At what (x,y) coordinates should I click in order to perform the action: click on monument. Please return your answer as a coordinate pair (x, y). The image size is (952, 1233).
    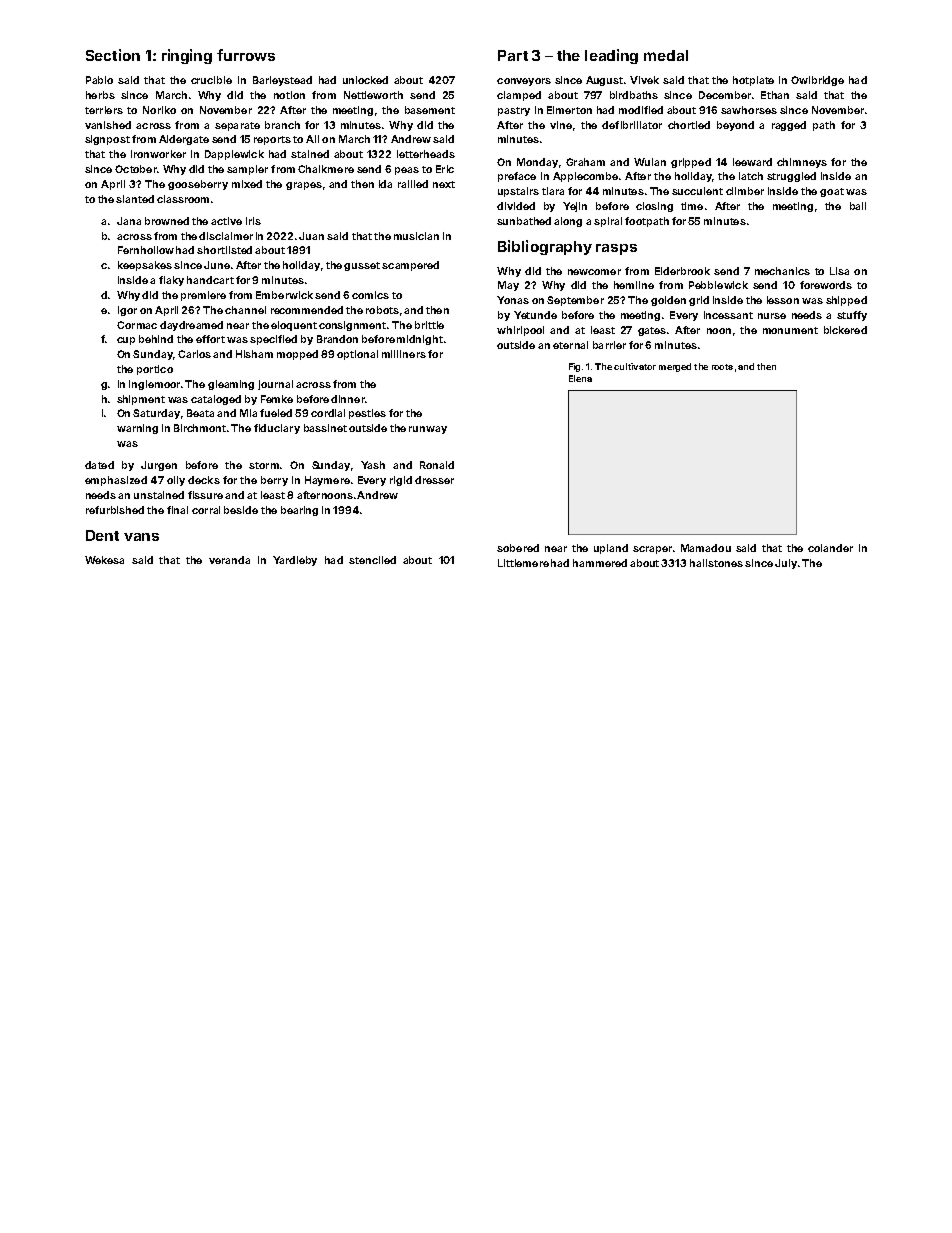
    Looking at the image, I should click on (790, 330).
